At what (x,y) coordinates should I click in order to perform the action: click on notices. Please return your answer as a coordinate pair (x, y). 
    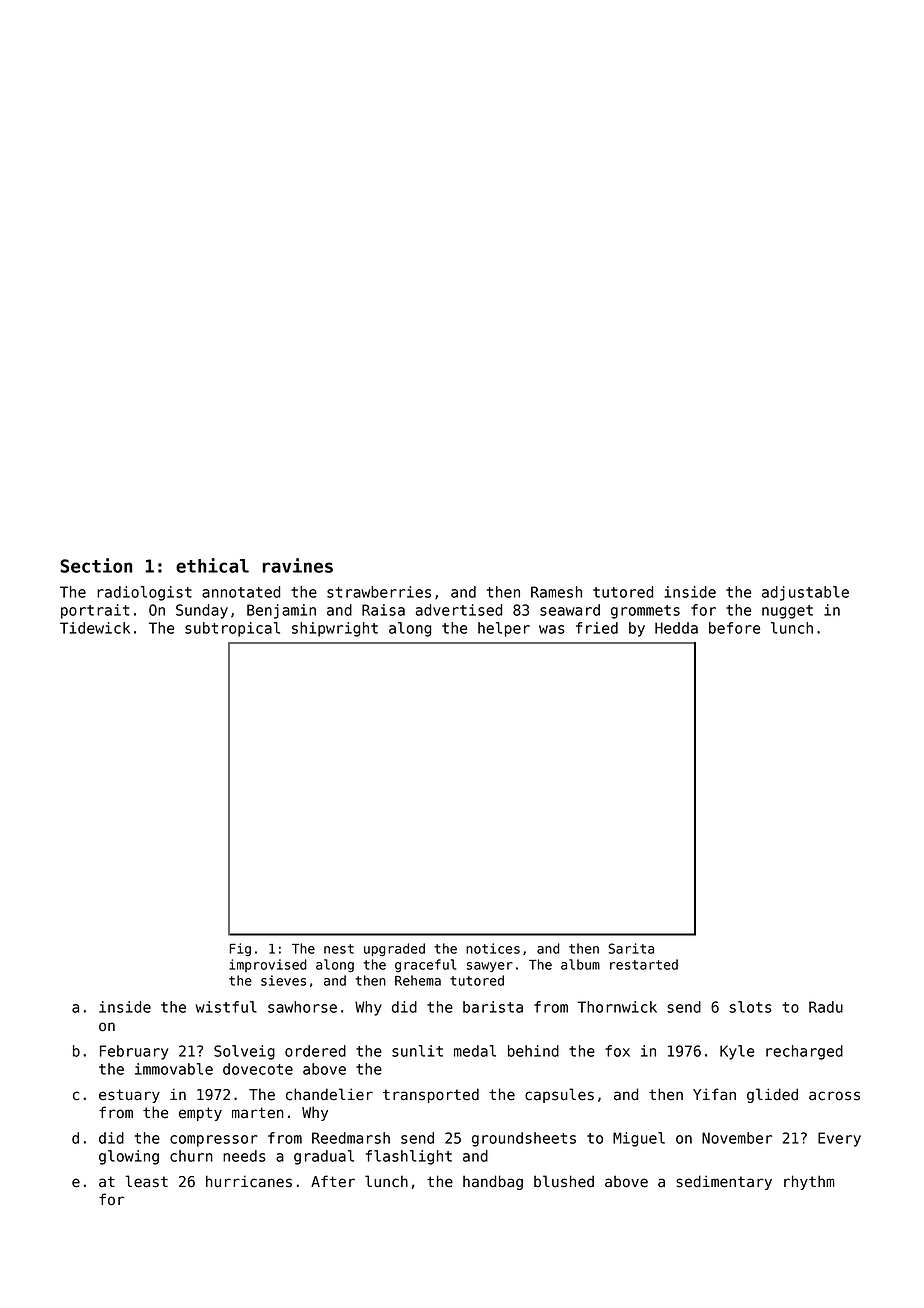
    Looking at the image, I should click on (493, 948).
